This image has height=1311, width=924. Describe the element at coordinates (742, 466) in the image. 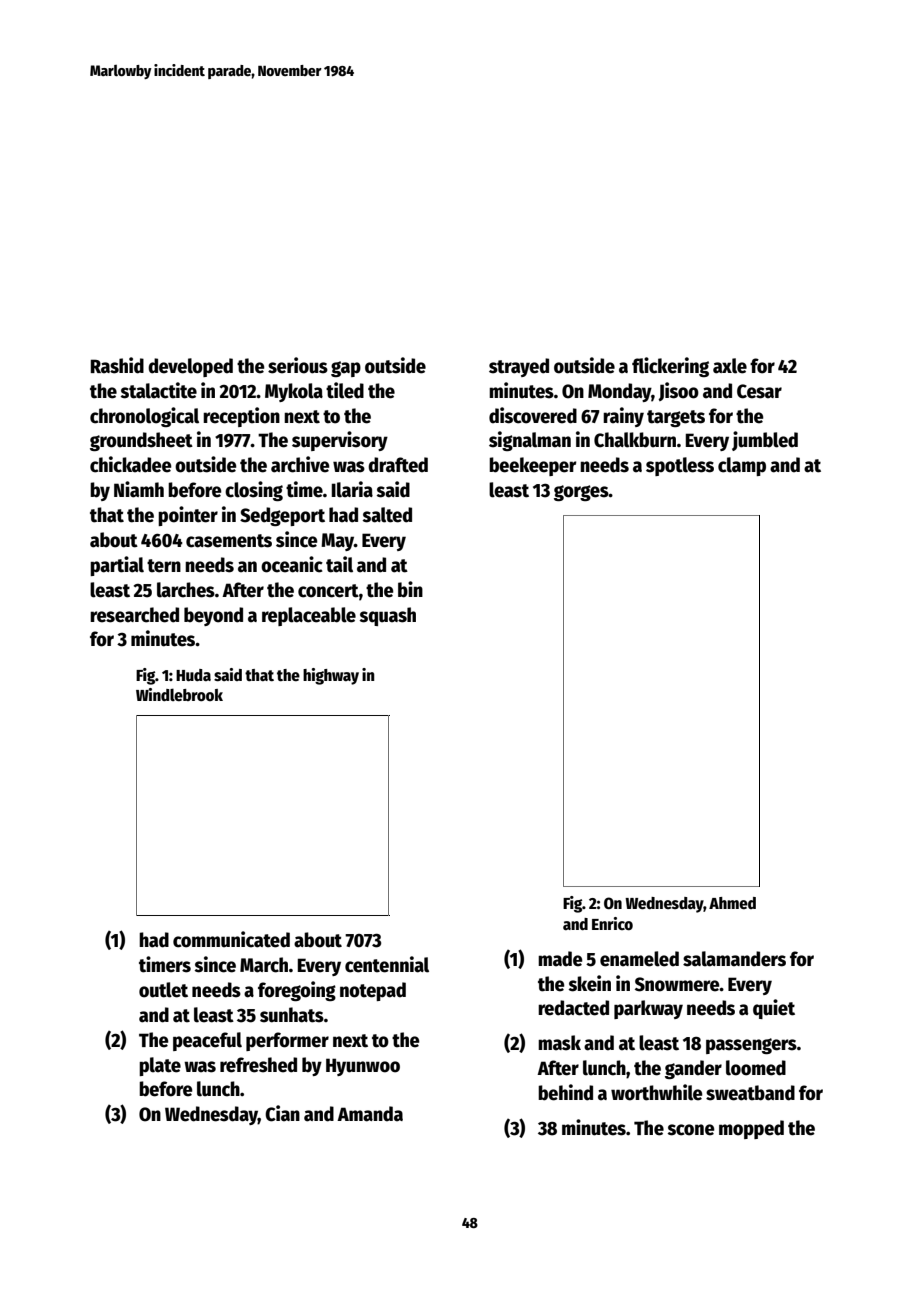

I see `clamp` at that location.
